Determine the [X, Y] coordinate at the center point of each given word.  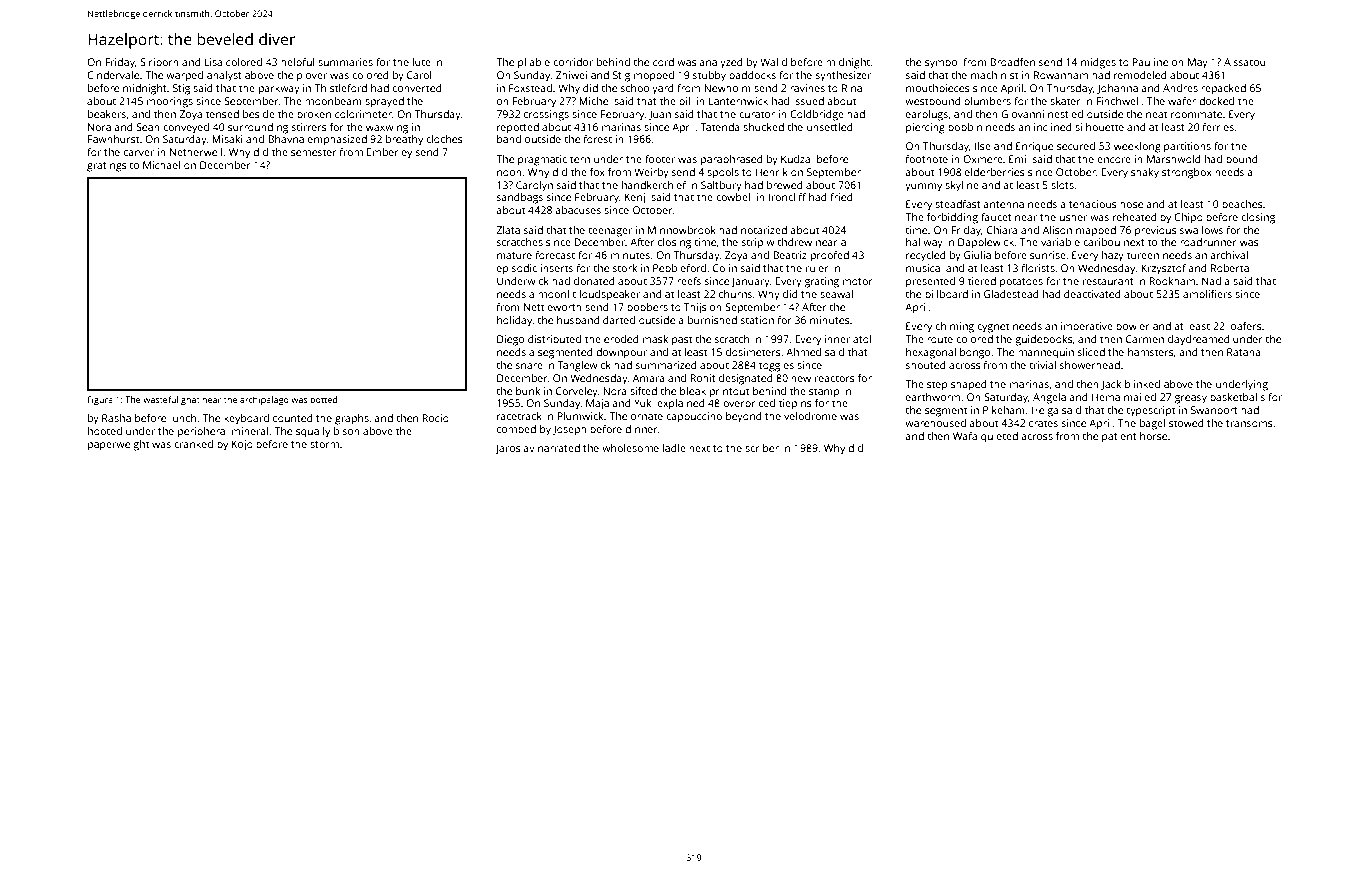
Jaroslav [515, 449]
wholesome [630, 448]
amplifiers [1207, 295]
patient [1119, 437]
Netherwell [196, 152]
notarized [764, 230]
